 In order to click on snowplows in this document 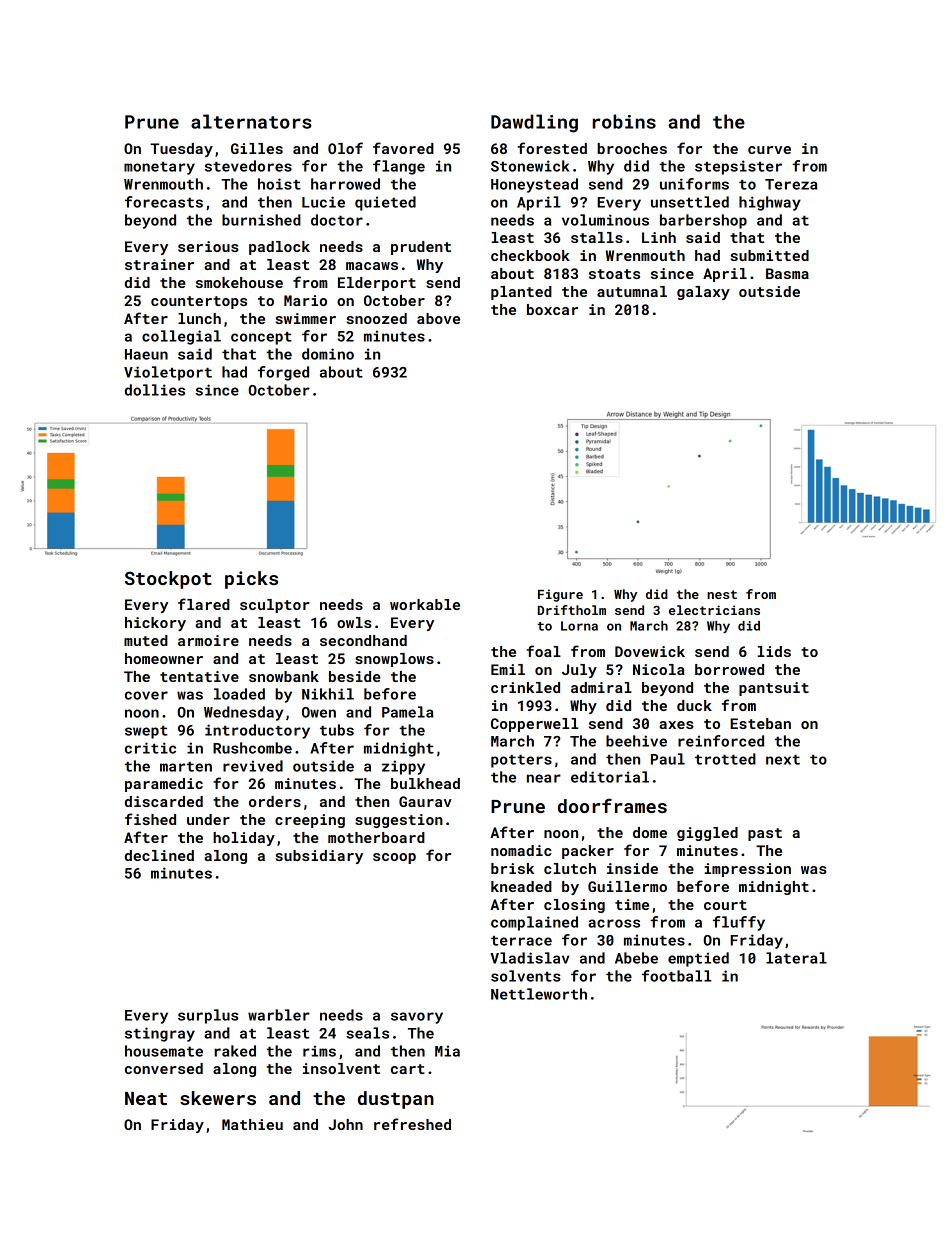, I will do `click(394, 660)`.
